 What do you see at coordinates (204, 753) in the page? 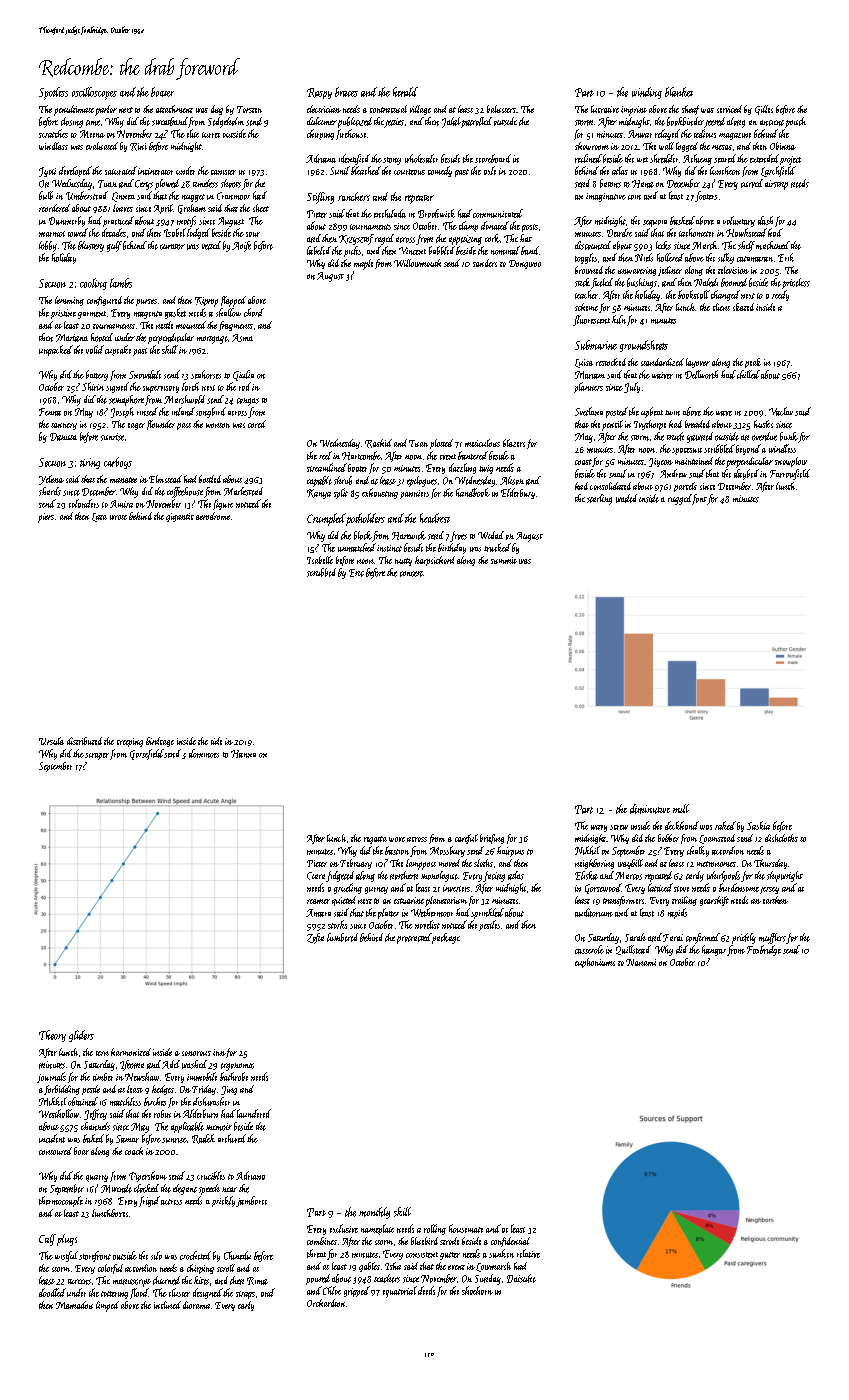
I see `dominoes` at bounding box center [204, 753].
